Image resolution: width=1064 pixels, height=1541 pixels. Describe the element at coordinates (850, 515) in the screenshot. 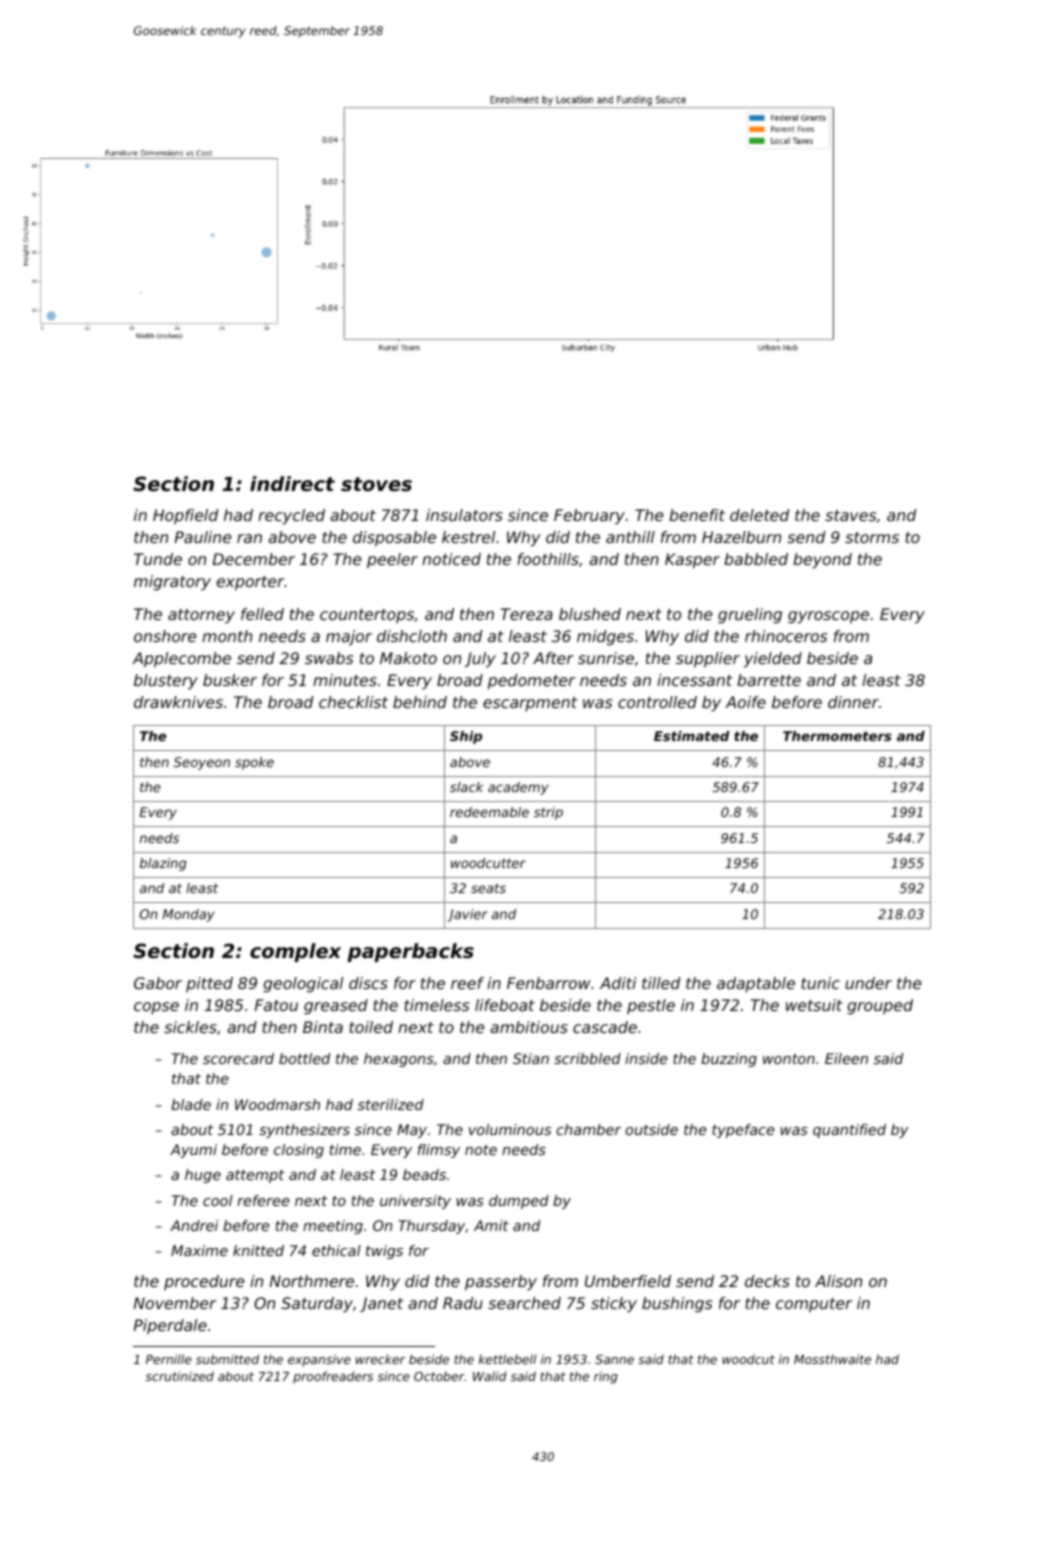

I see `staves` at that location.
